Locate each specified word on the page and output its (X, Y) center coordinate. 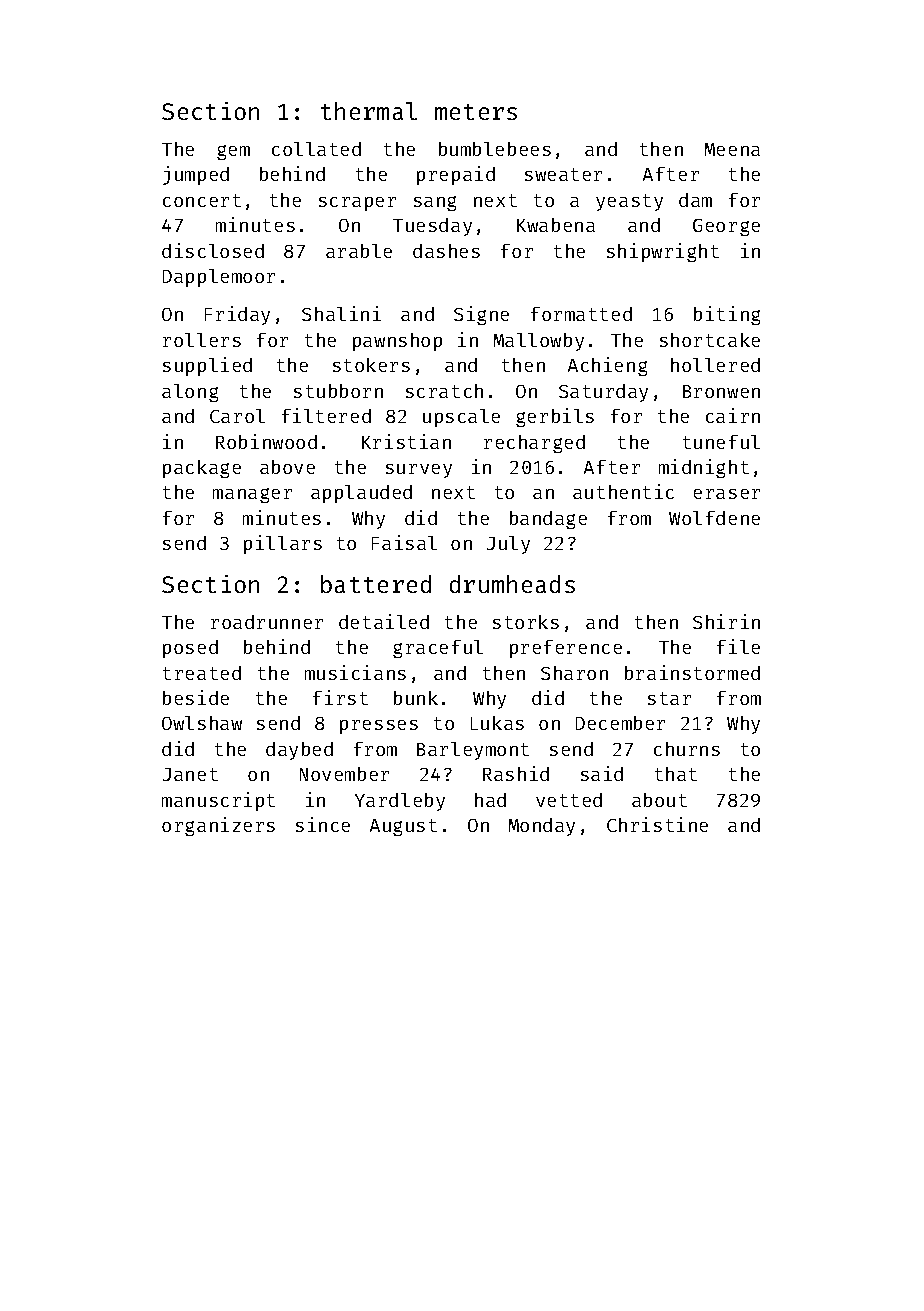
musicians (355, 672)
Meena (732, 149)
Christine (657, 824)
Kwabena (556, 225)
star (669, 698)
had (490, 800)
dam (695, 200)
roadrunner (267, 622)
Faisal (404, 542)
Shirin (726, 621)
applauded (361, 494)
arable (359, 251)
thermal (369, 111)
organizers (218, 826)
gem (233, 152)
